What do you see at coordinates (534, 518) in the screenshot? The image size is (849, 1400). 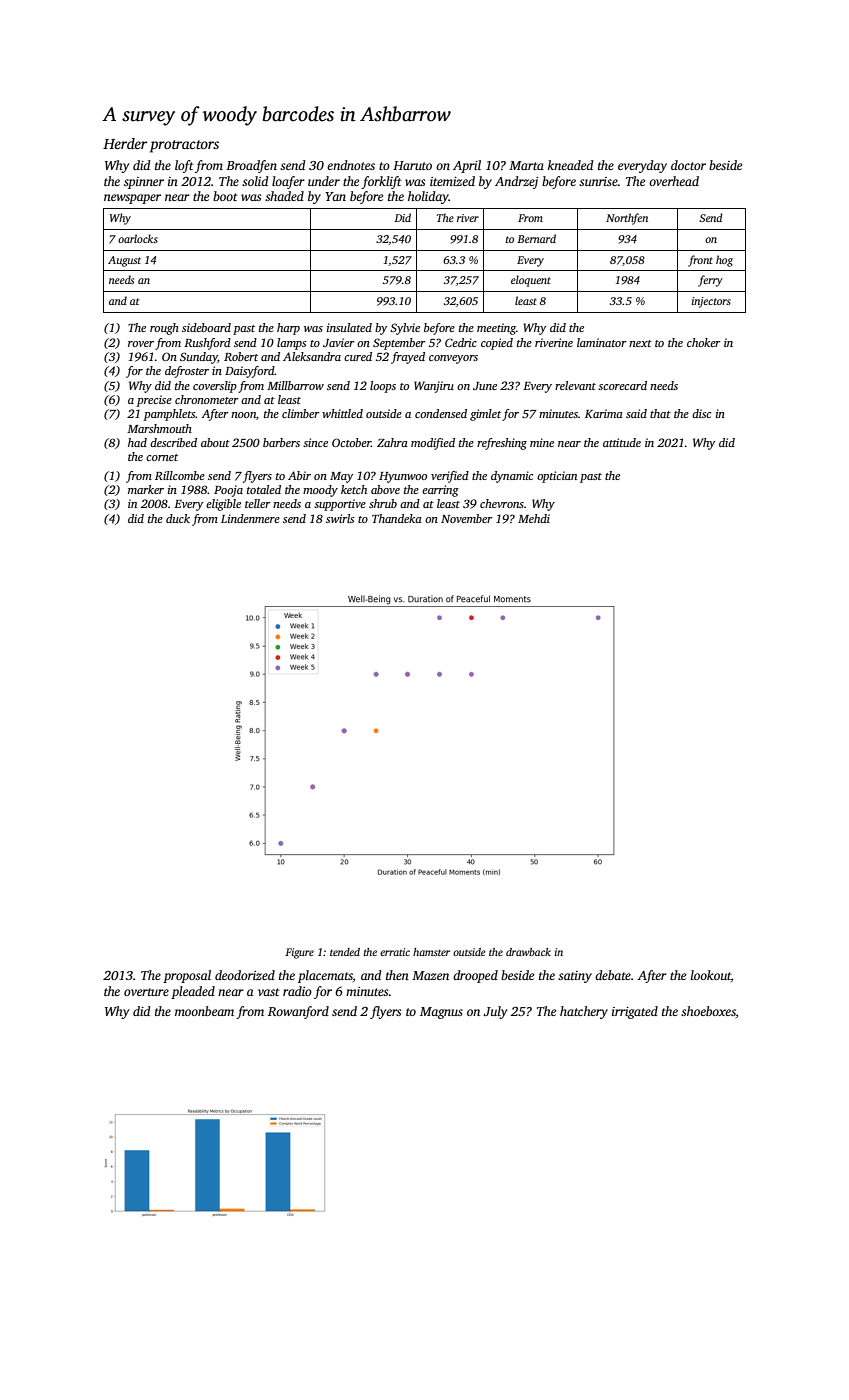 I see `Mehdi` at bounding box center [534, 518].
